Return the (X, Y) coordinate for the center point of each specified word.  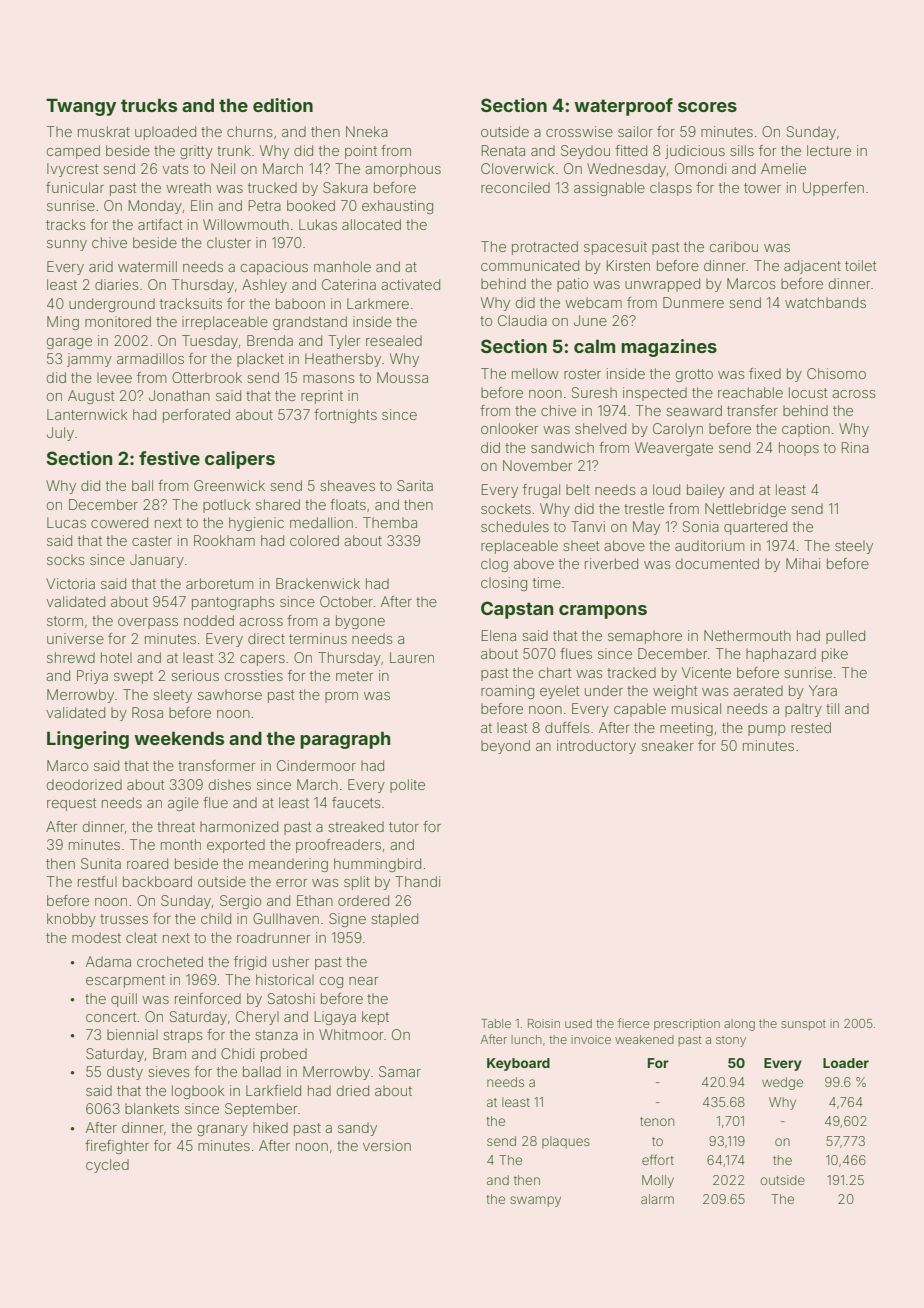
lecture (829, 150)
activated (410, 284)
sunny (67, 245)
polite (407, 786)
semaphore (645, 637)
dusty (125, 1073)
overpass (148, 623)
